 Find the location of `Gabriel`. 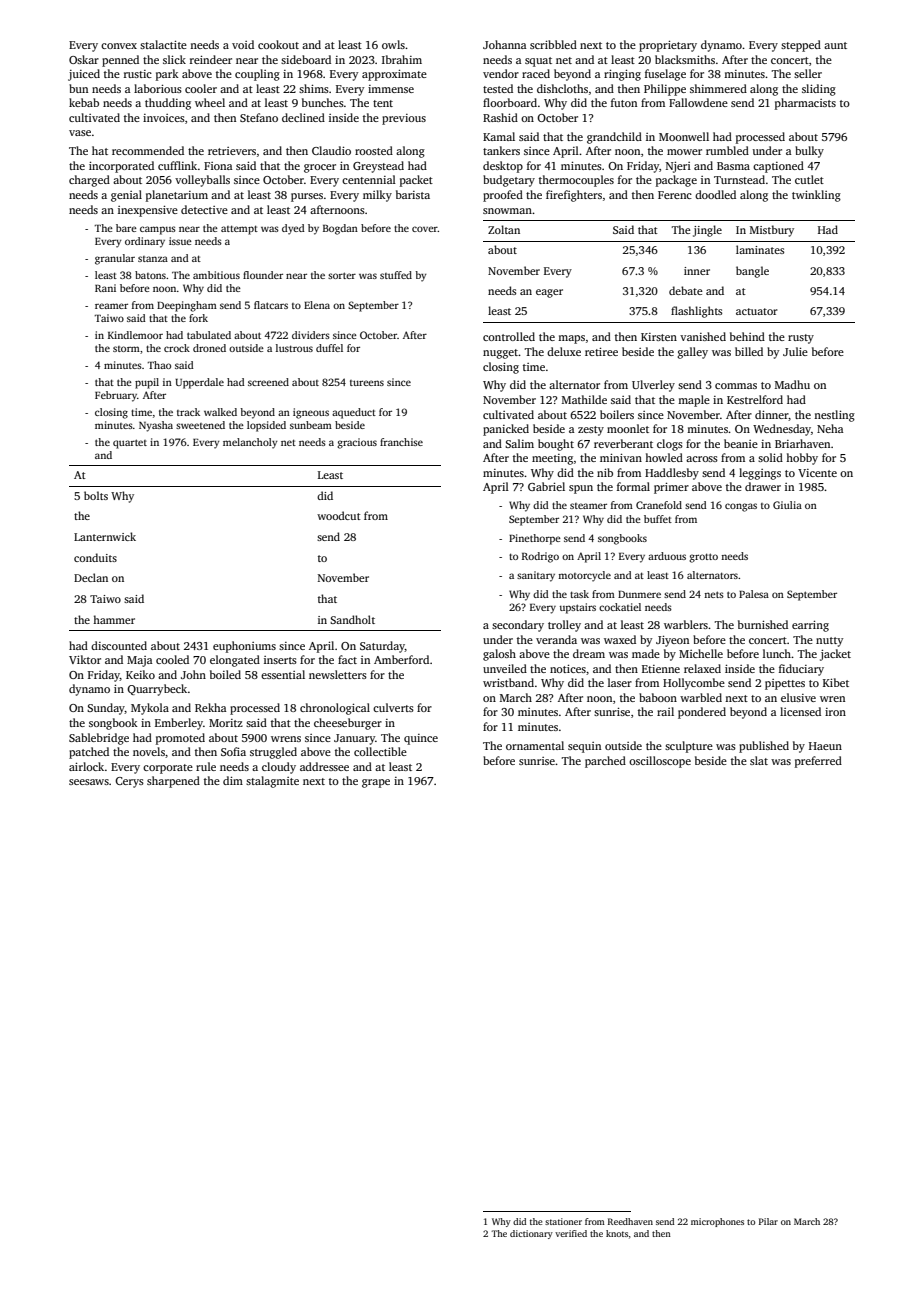

Gabriel is located at coordinates (546, 486).
